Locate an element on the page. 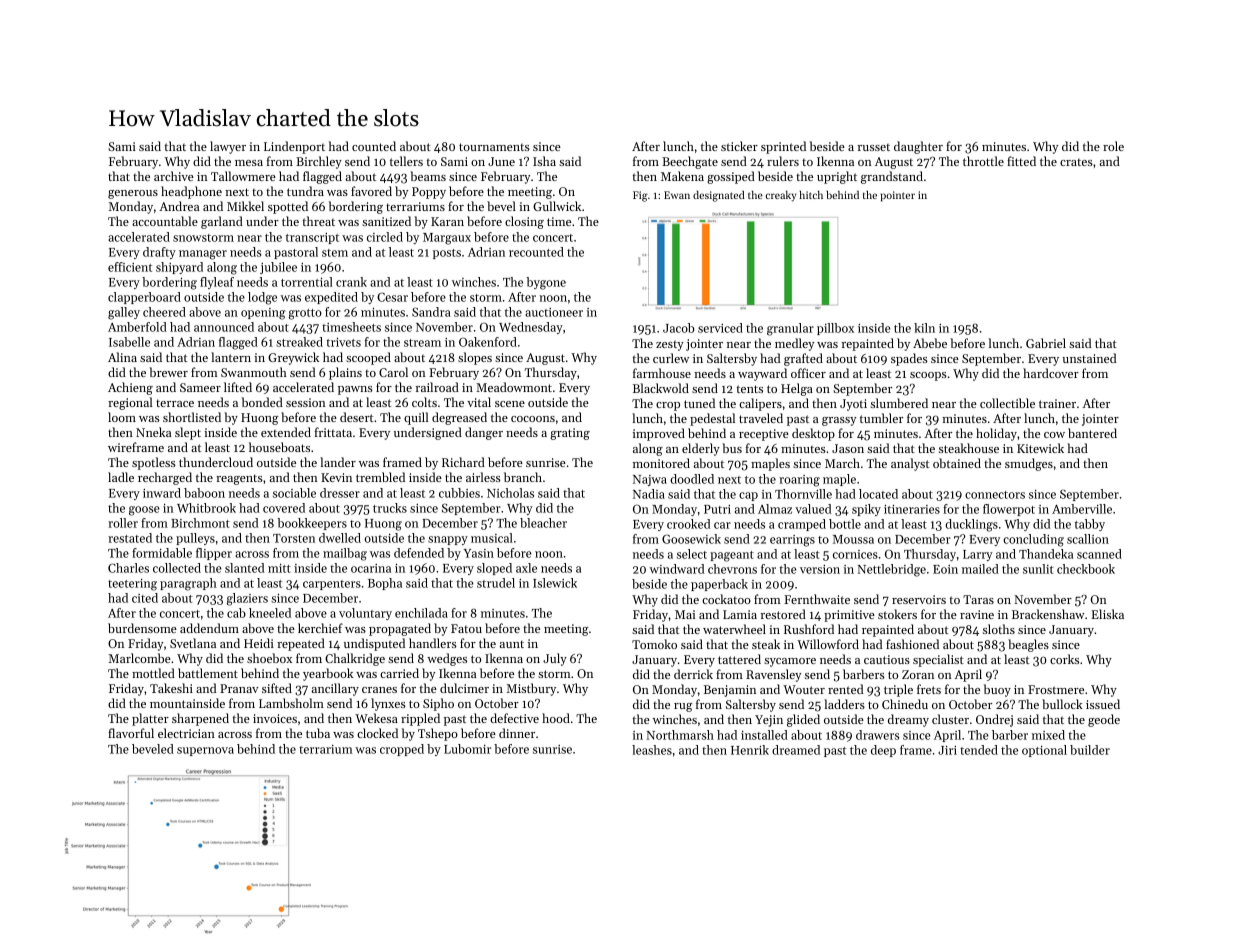 The height and width of the document is (952, 1233). posts is located at coordinates (447, 254).
